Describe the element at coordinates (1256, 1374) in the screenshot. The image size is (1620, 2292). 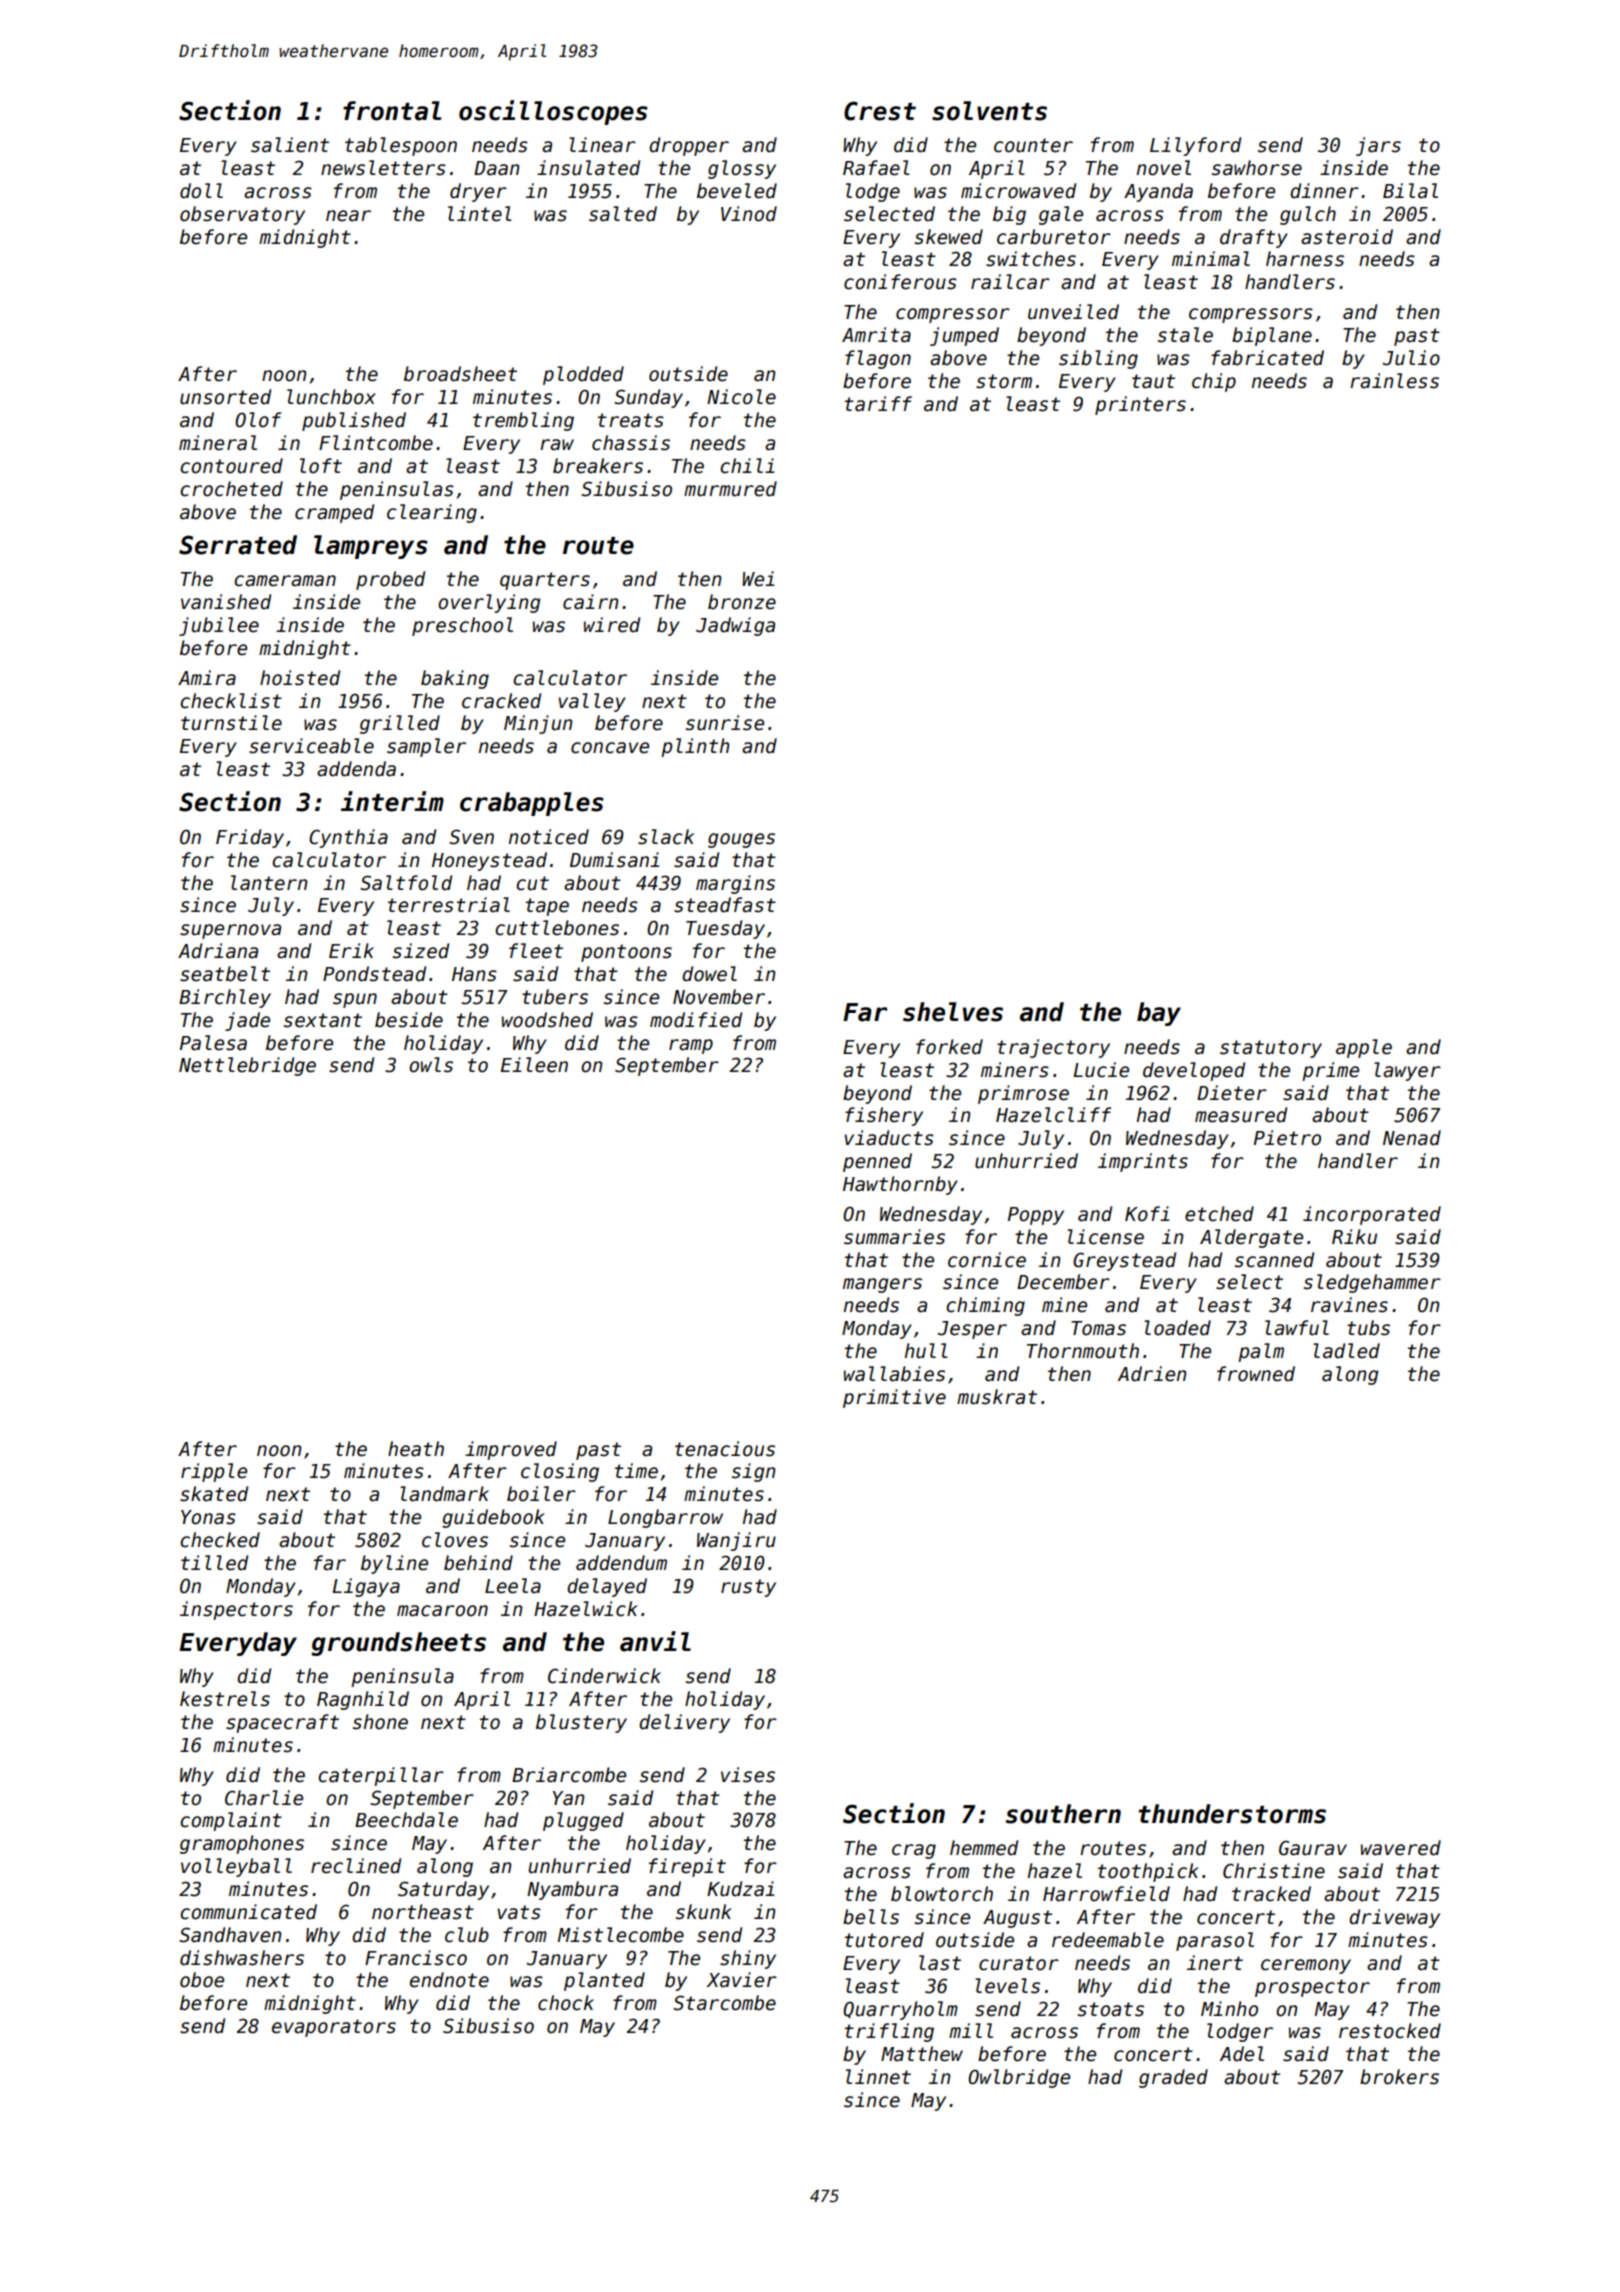
I see `frowned` at that location.
